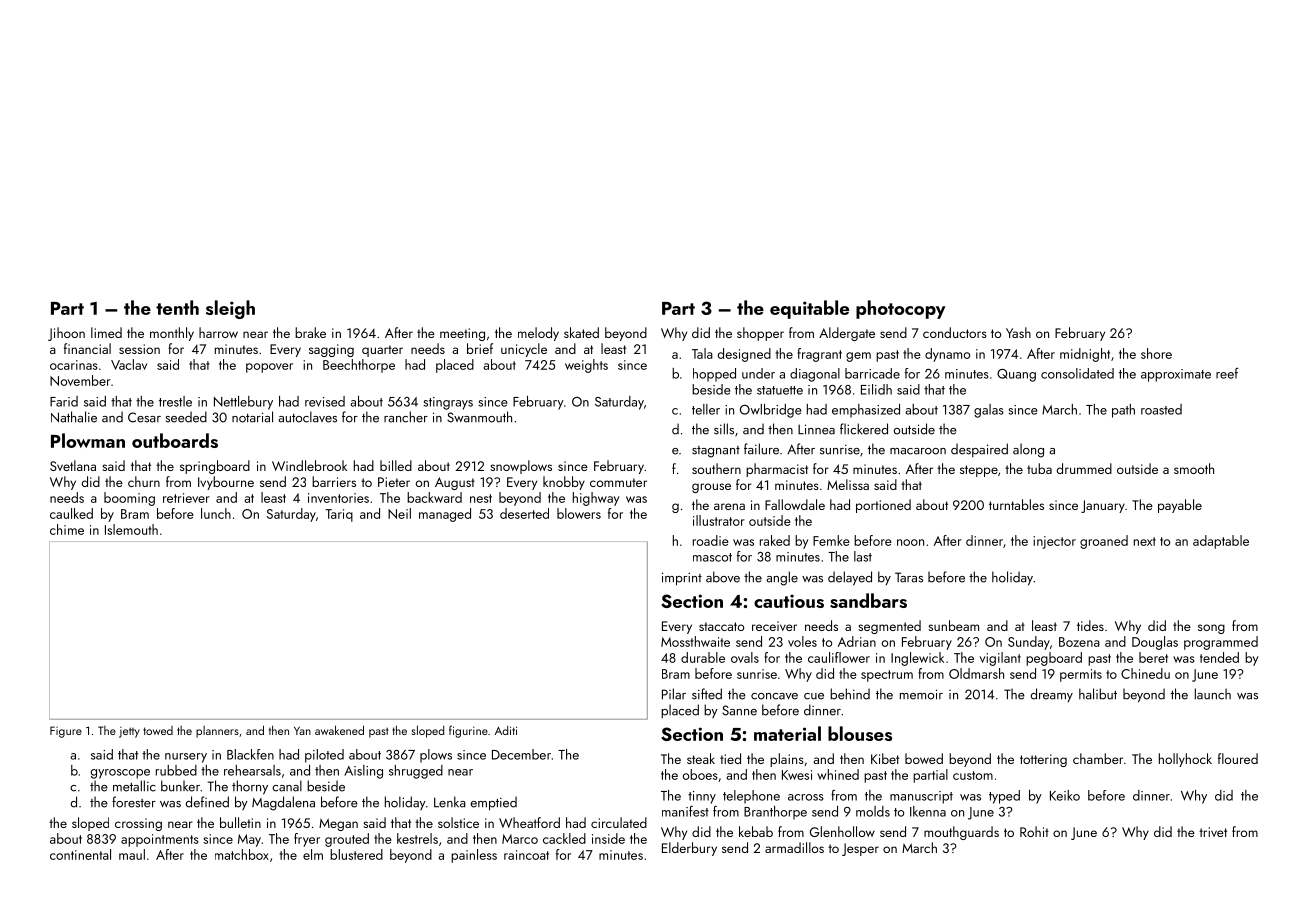 The image size is (1308, 924). I want to click on path, so click(1123, 411).
